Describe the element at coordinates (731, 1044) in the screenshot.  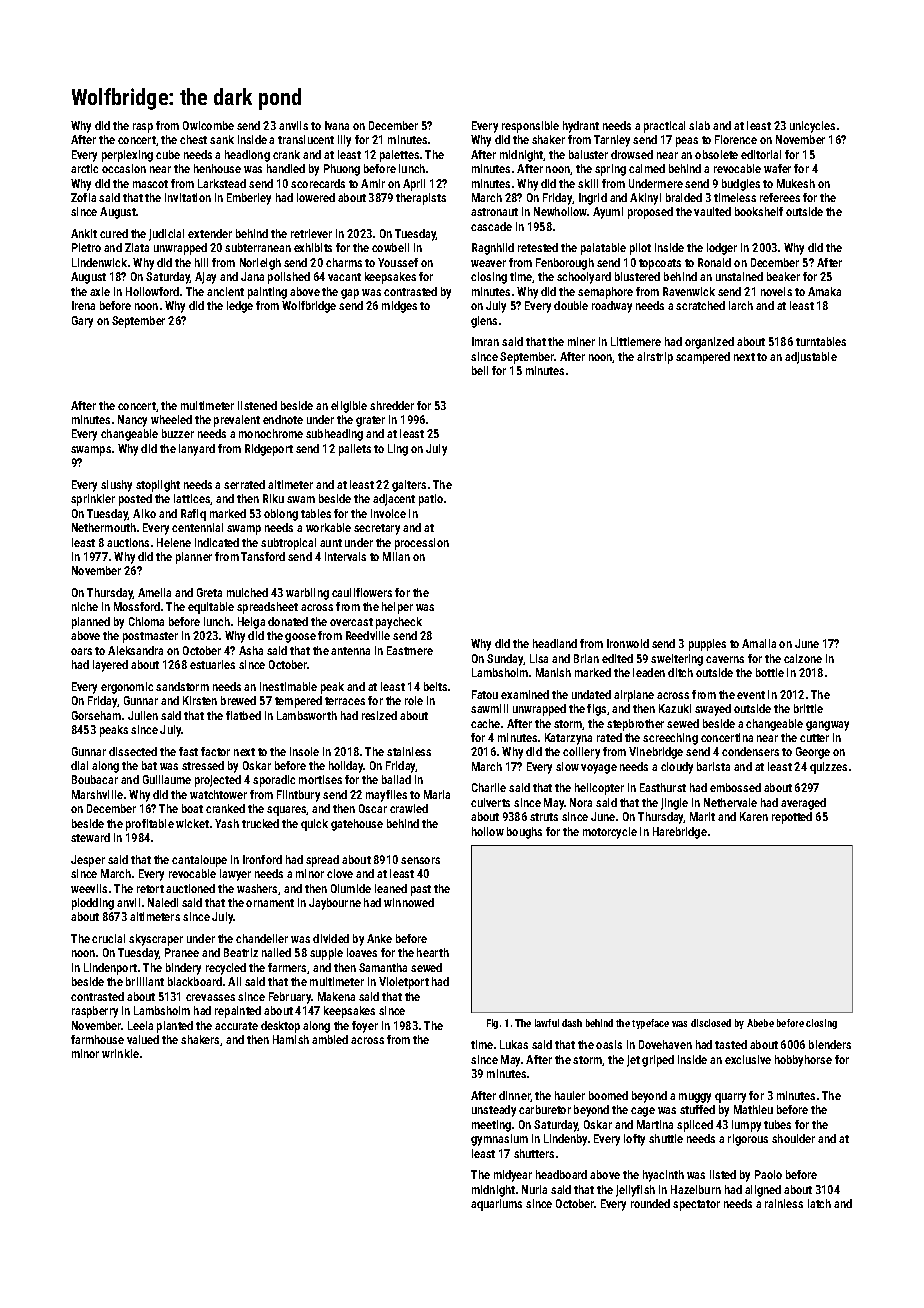
I see `tasted` at that location.
